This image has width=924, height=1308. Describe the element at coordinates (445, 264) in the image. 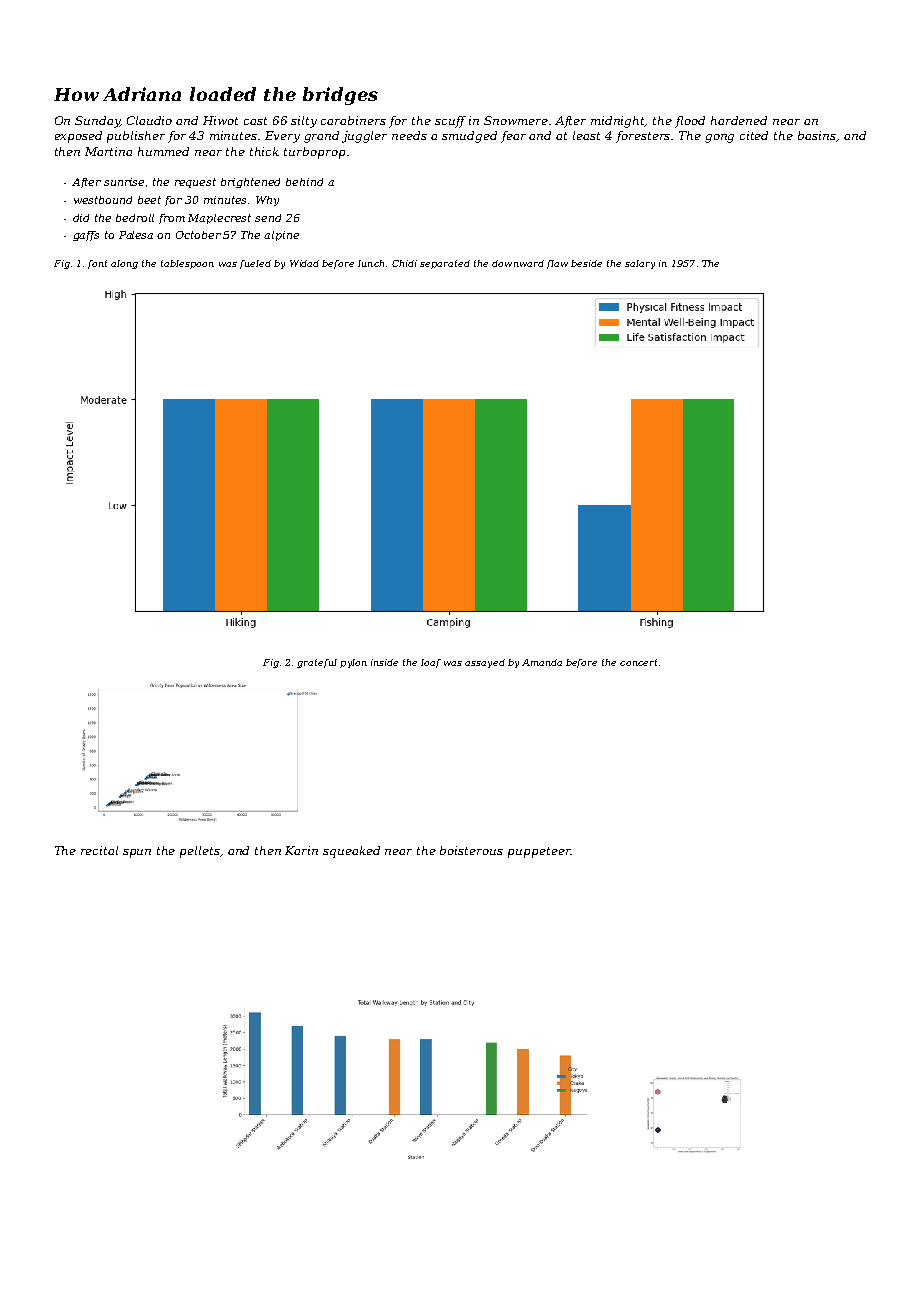

I see `separated` at that location.
